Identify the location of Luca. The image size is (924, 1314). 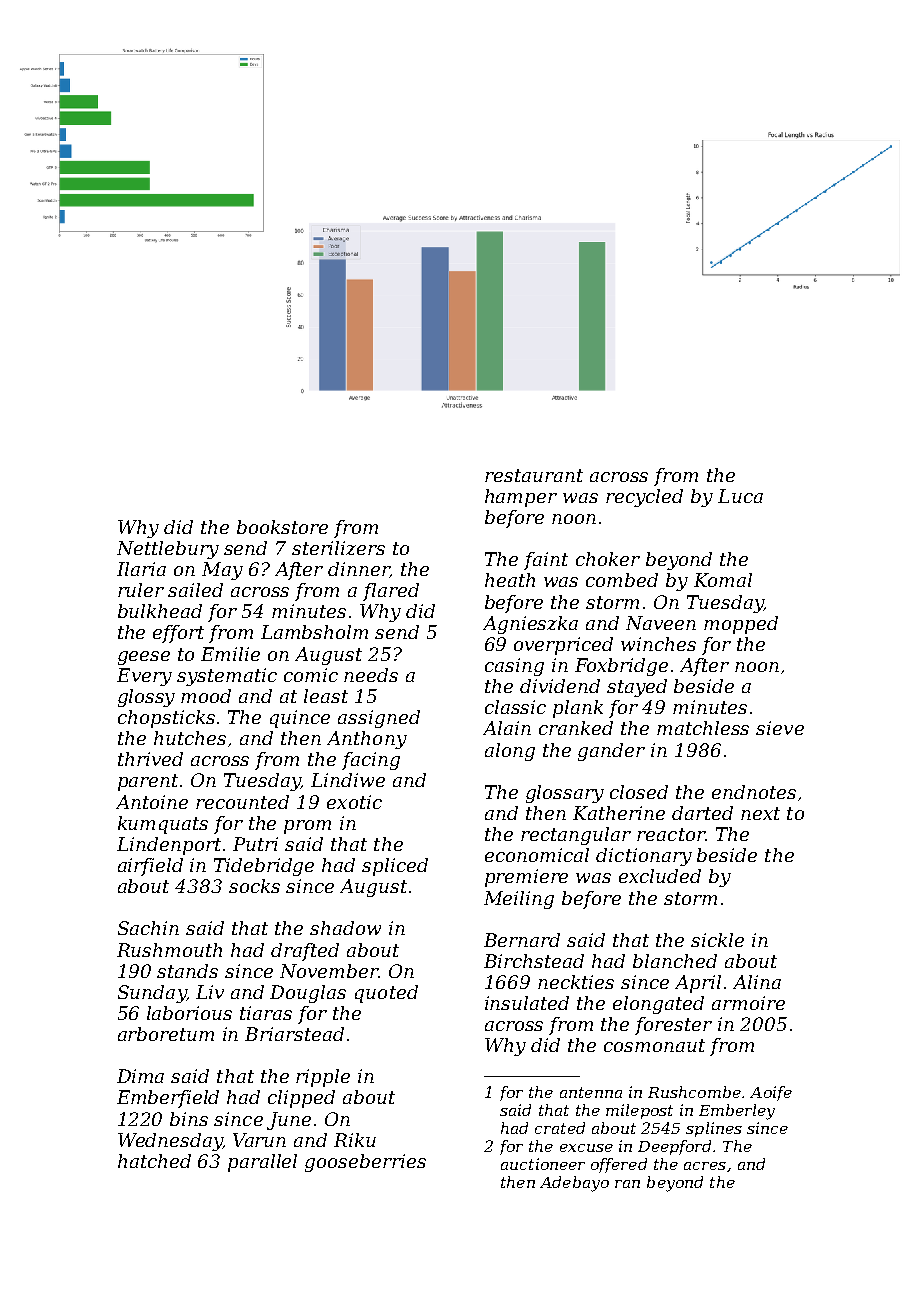
(740, 496).
